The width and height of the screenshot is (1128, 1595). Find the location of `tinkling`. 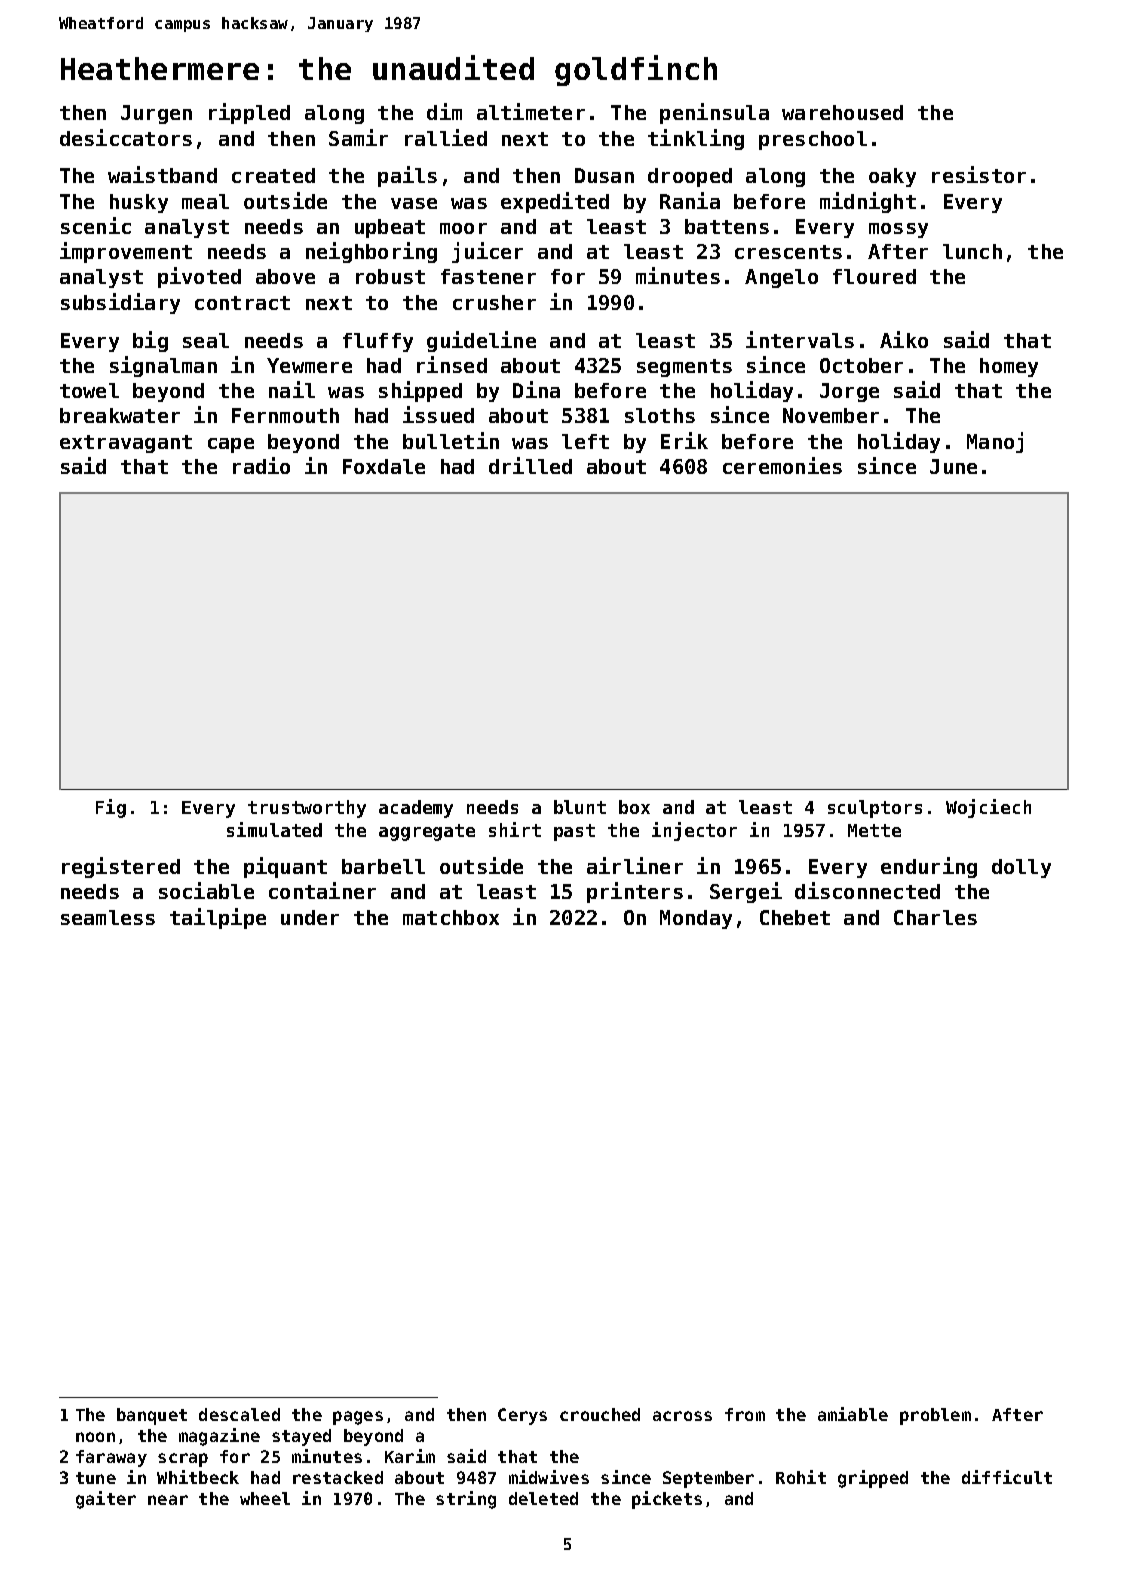

tinkling is located at coordinates (696, 139).
